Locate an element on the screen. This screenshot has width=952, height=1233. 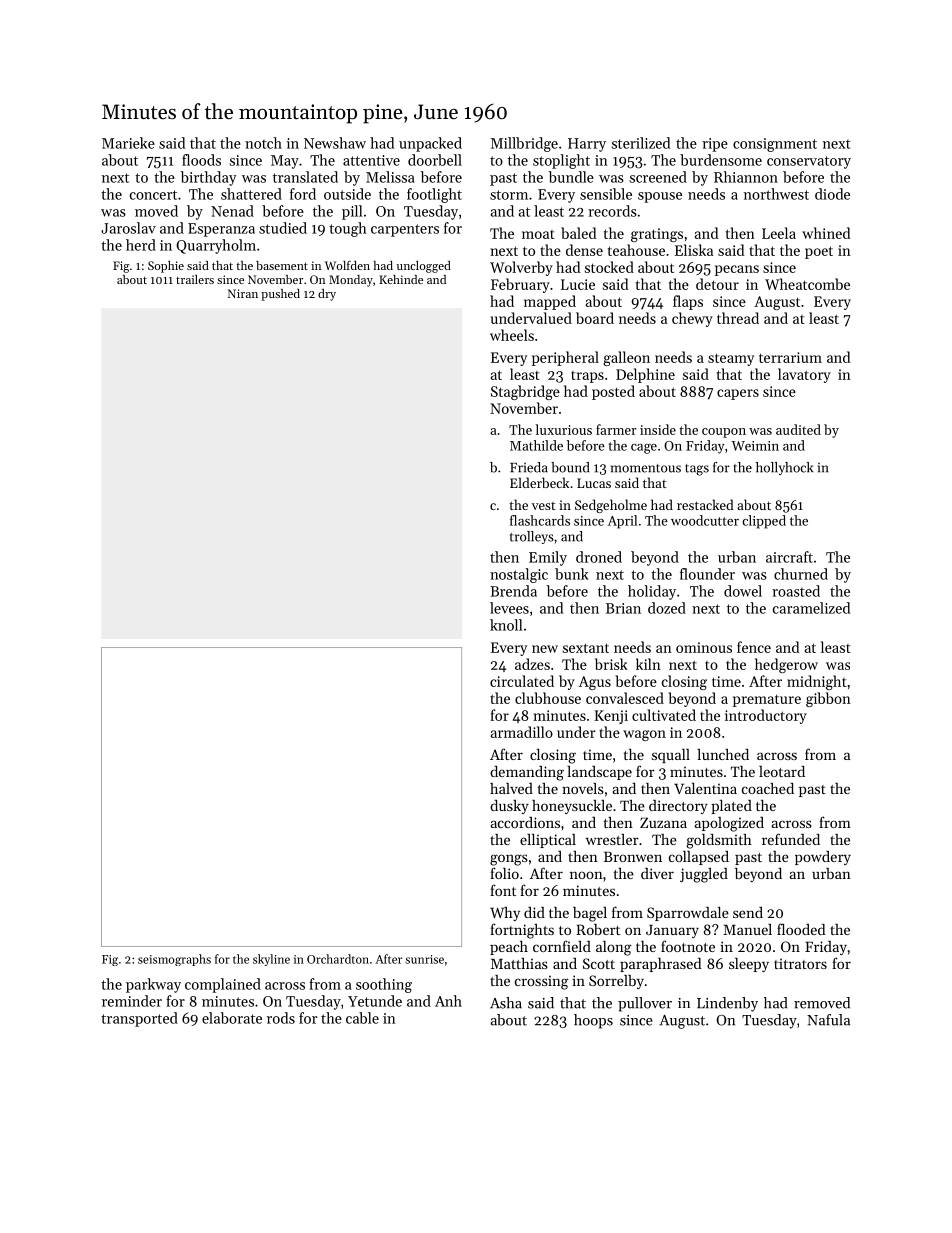
sterilized is located at coordinates (641, 143).
